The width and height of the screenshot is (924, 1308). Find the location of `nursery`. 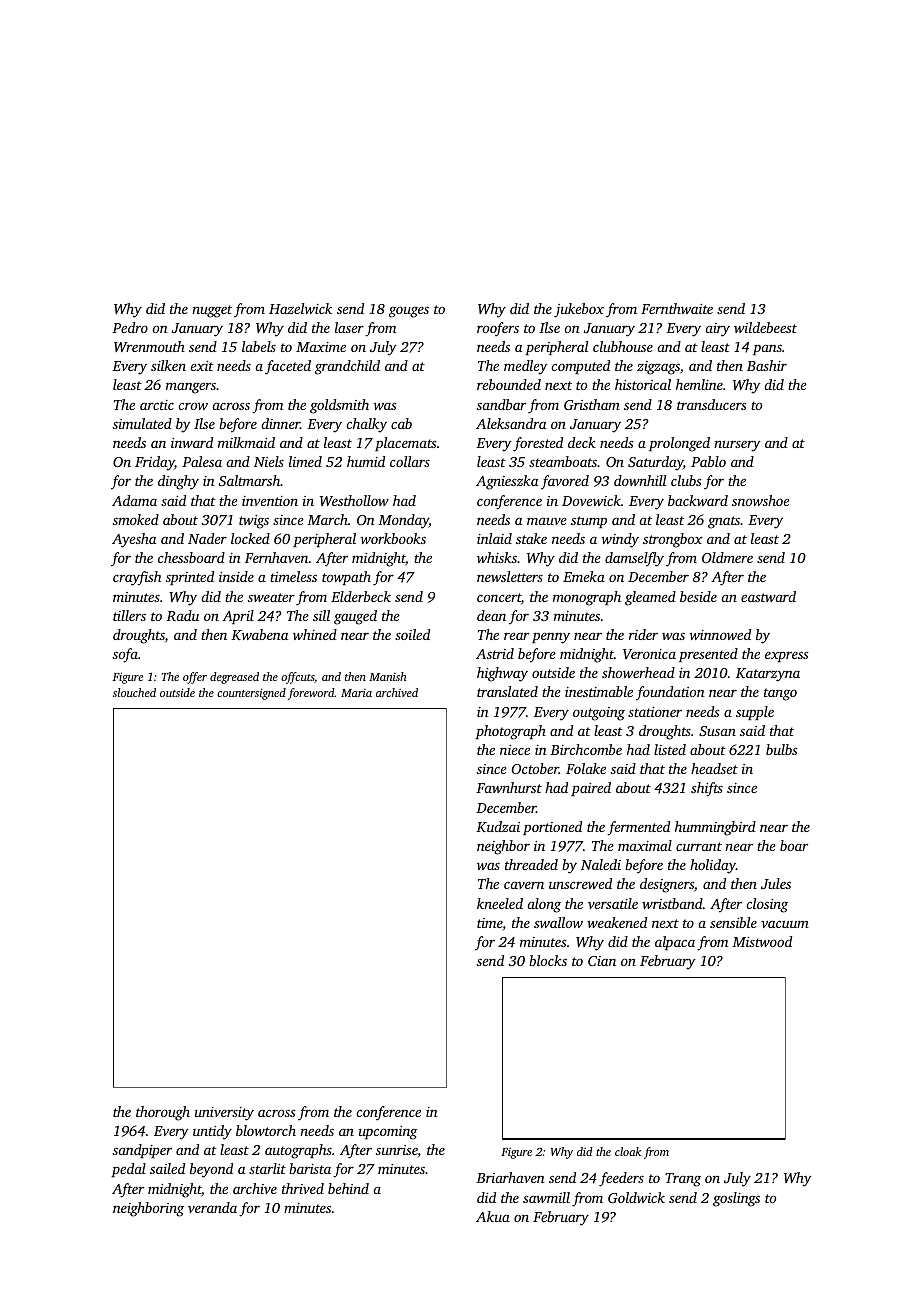

nursery is located at coordinates (737, 446).
